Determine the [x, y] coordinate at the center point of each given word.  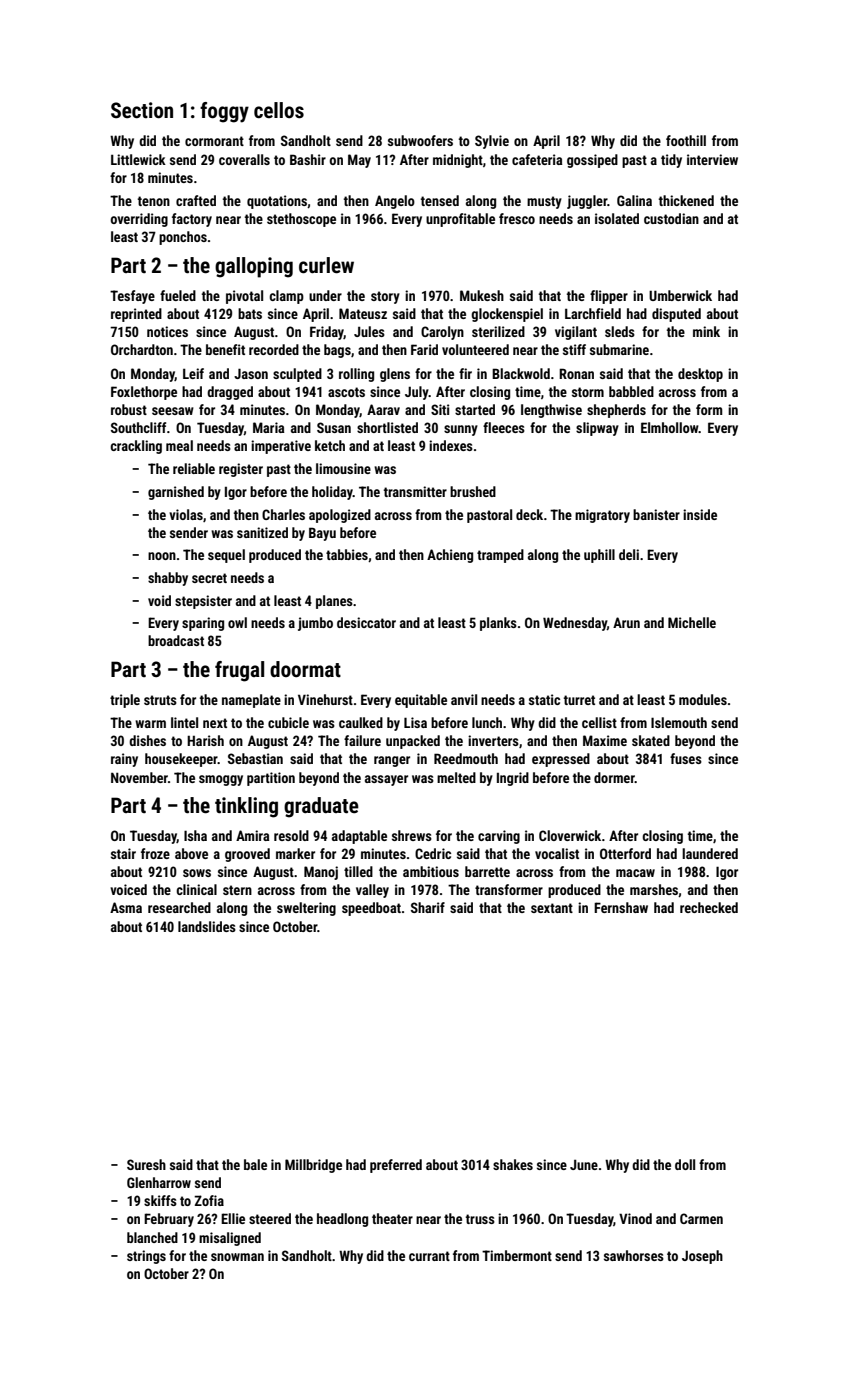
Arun [626, 622]
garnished [176, 493]
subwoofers [420, 140]
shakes [513, 1164]
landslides [207, 926]
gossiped [592, 161]
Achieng [450, 556]
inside [700, 514]
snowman [237, 1257]
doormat [305, 669]
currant [429, 1256]
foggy [224, 112]
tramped [500, 556]
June [584, 1164]
